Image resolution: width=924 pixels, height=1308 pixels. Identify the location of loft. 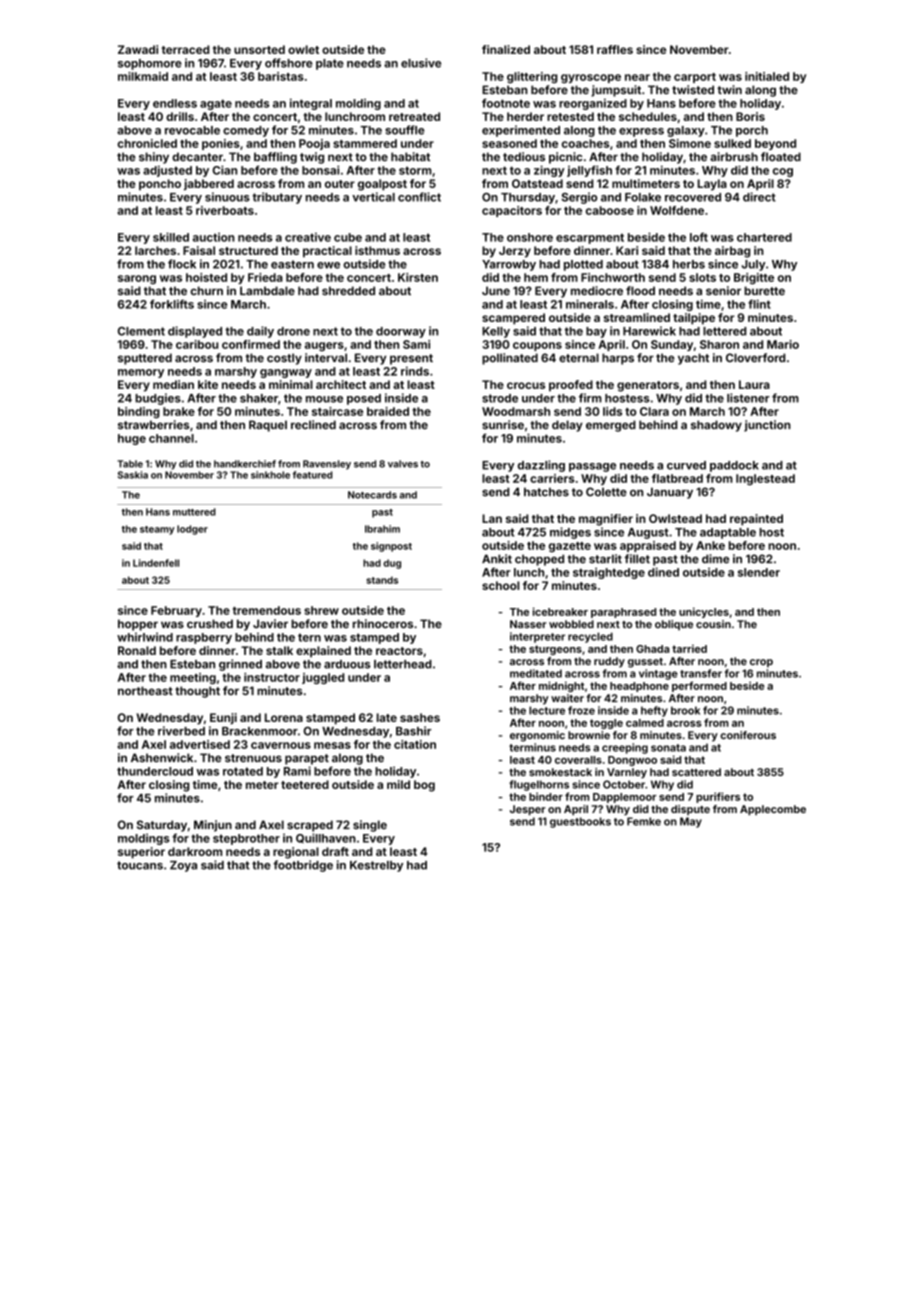
(699, 237).
